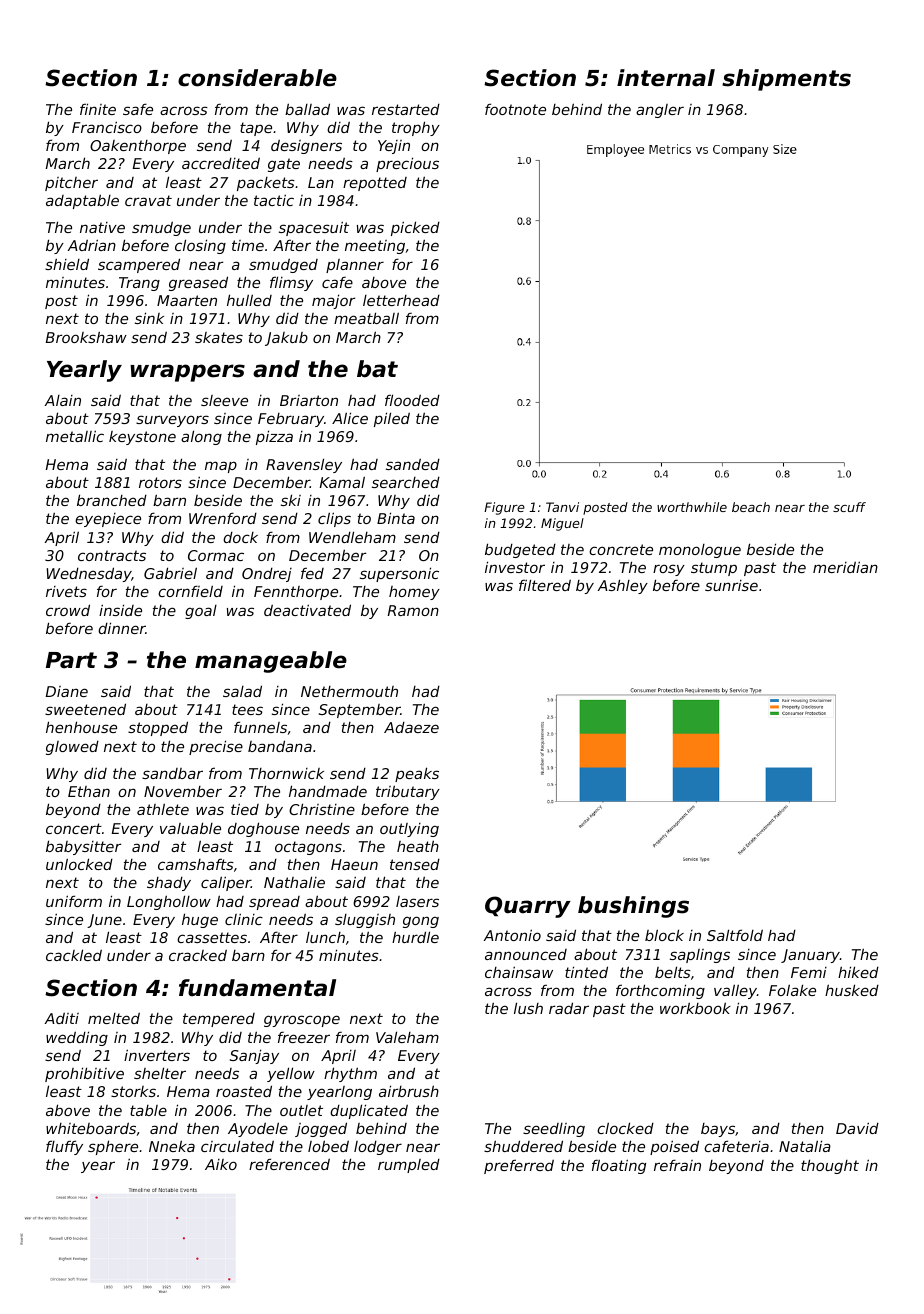 Image resolution: width=924 pixels, height=1314 pixels. I want to click on shipments, so click(786, 80).
